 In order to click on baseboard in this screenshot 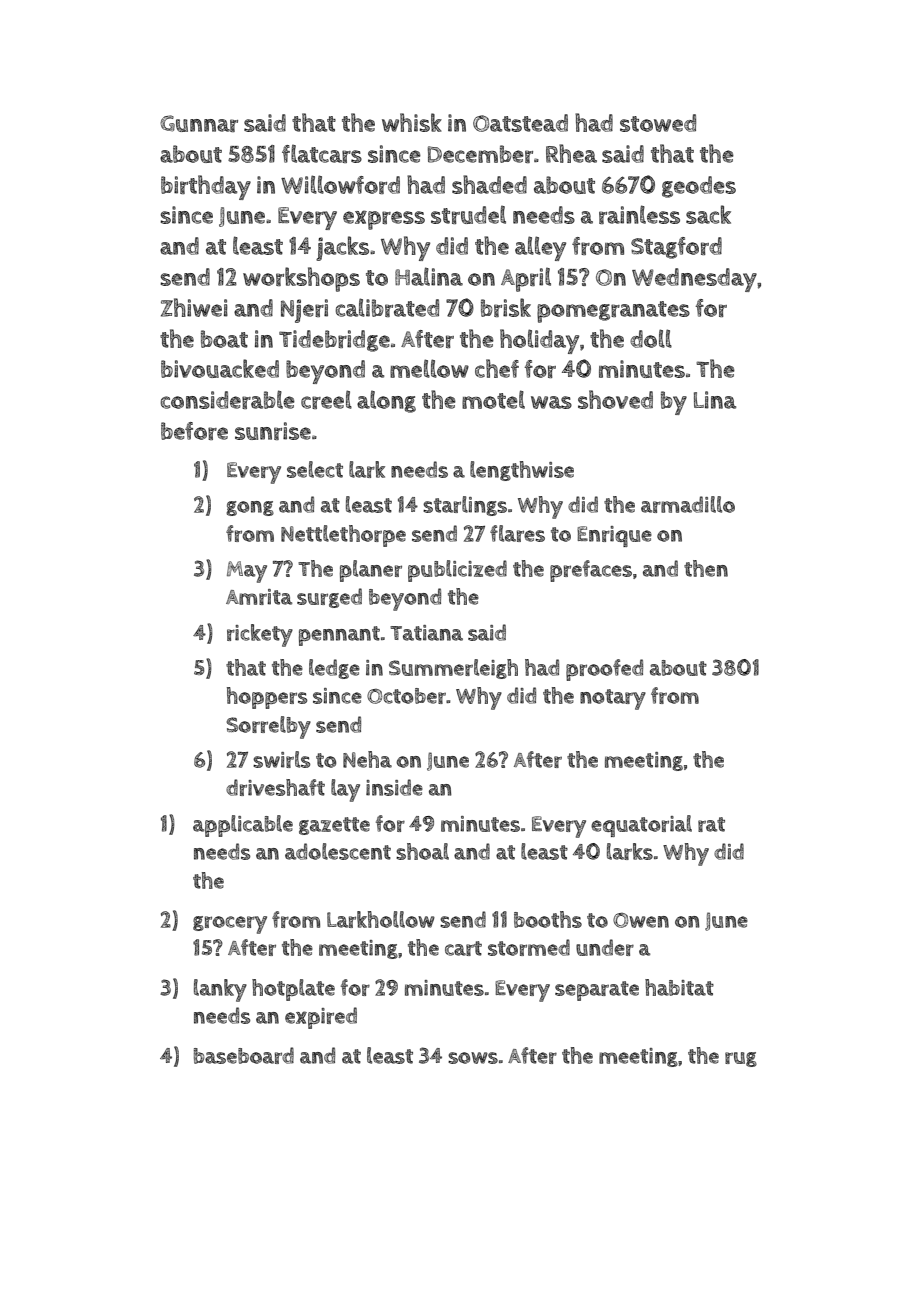, I will do `click(244, 1055)`.
